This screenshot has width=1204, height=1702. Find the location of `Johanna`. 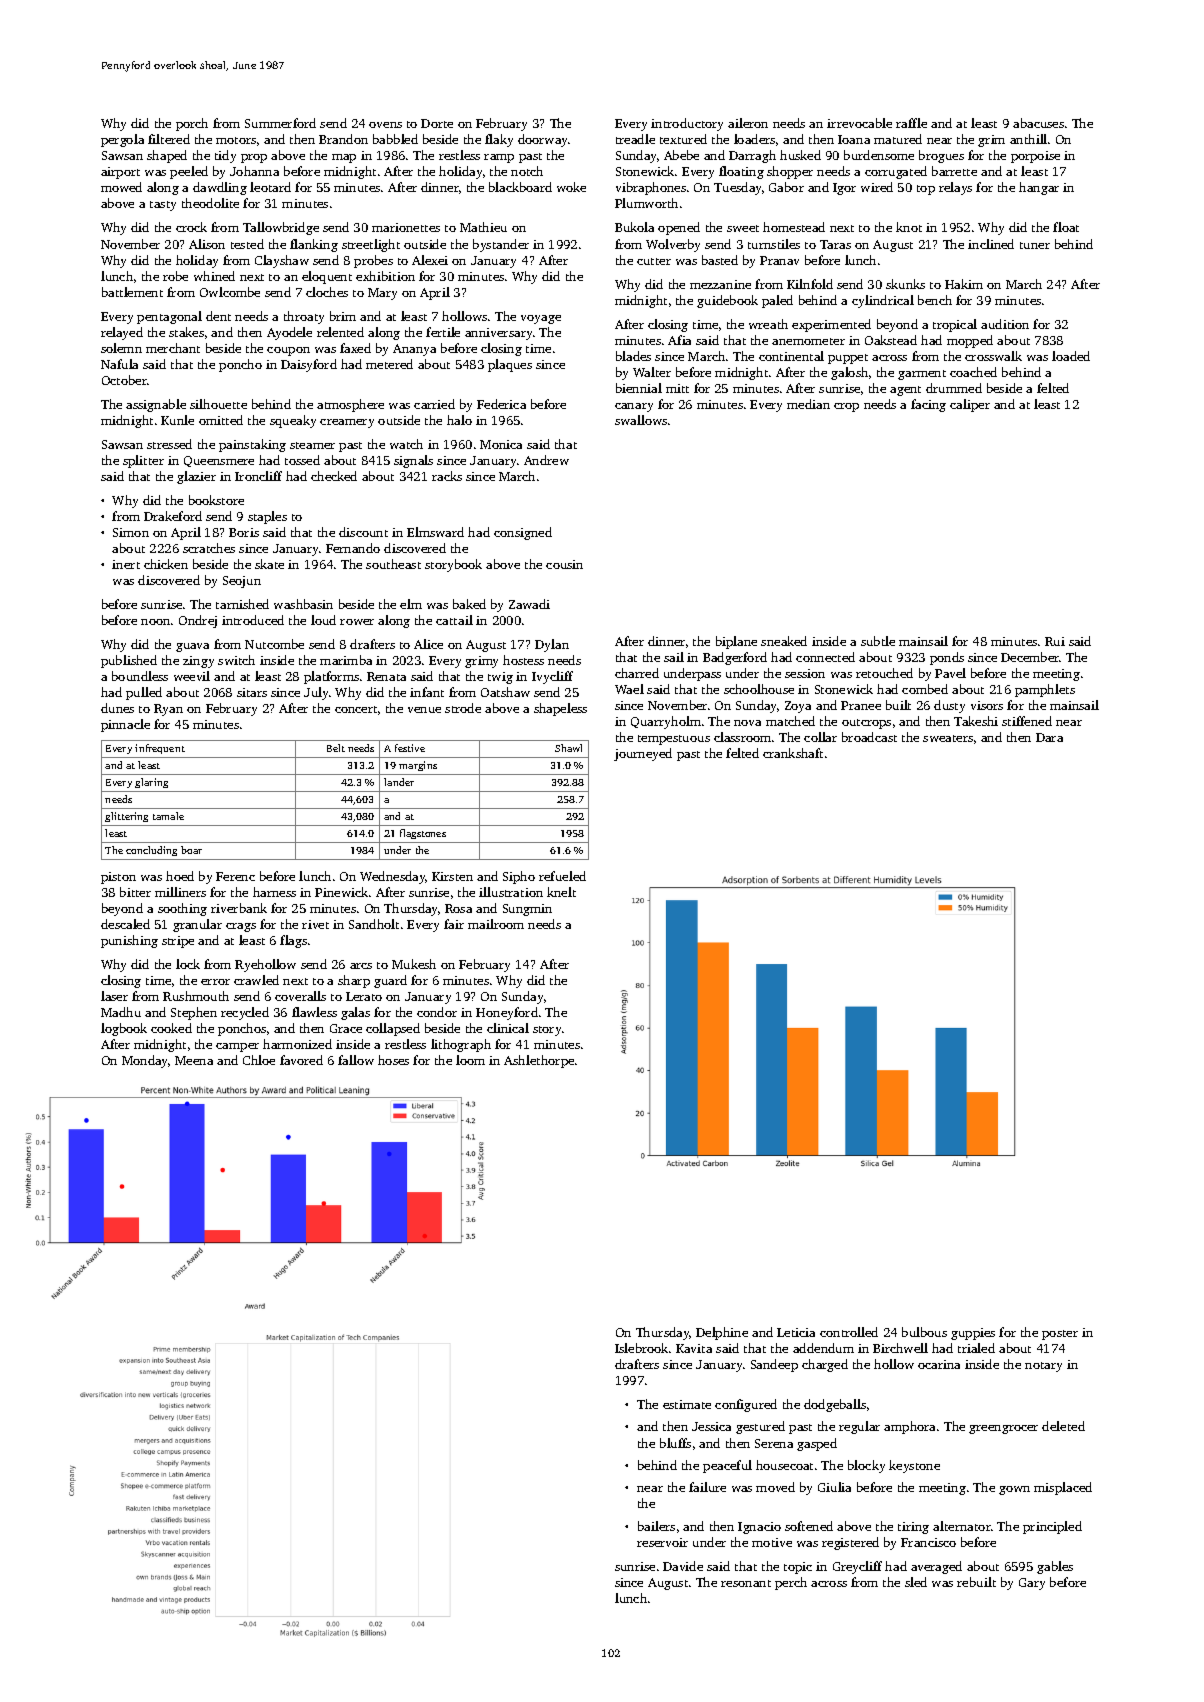

Johanna is located at coordinates (254, 171).
